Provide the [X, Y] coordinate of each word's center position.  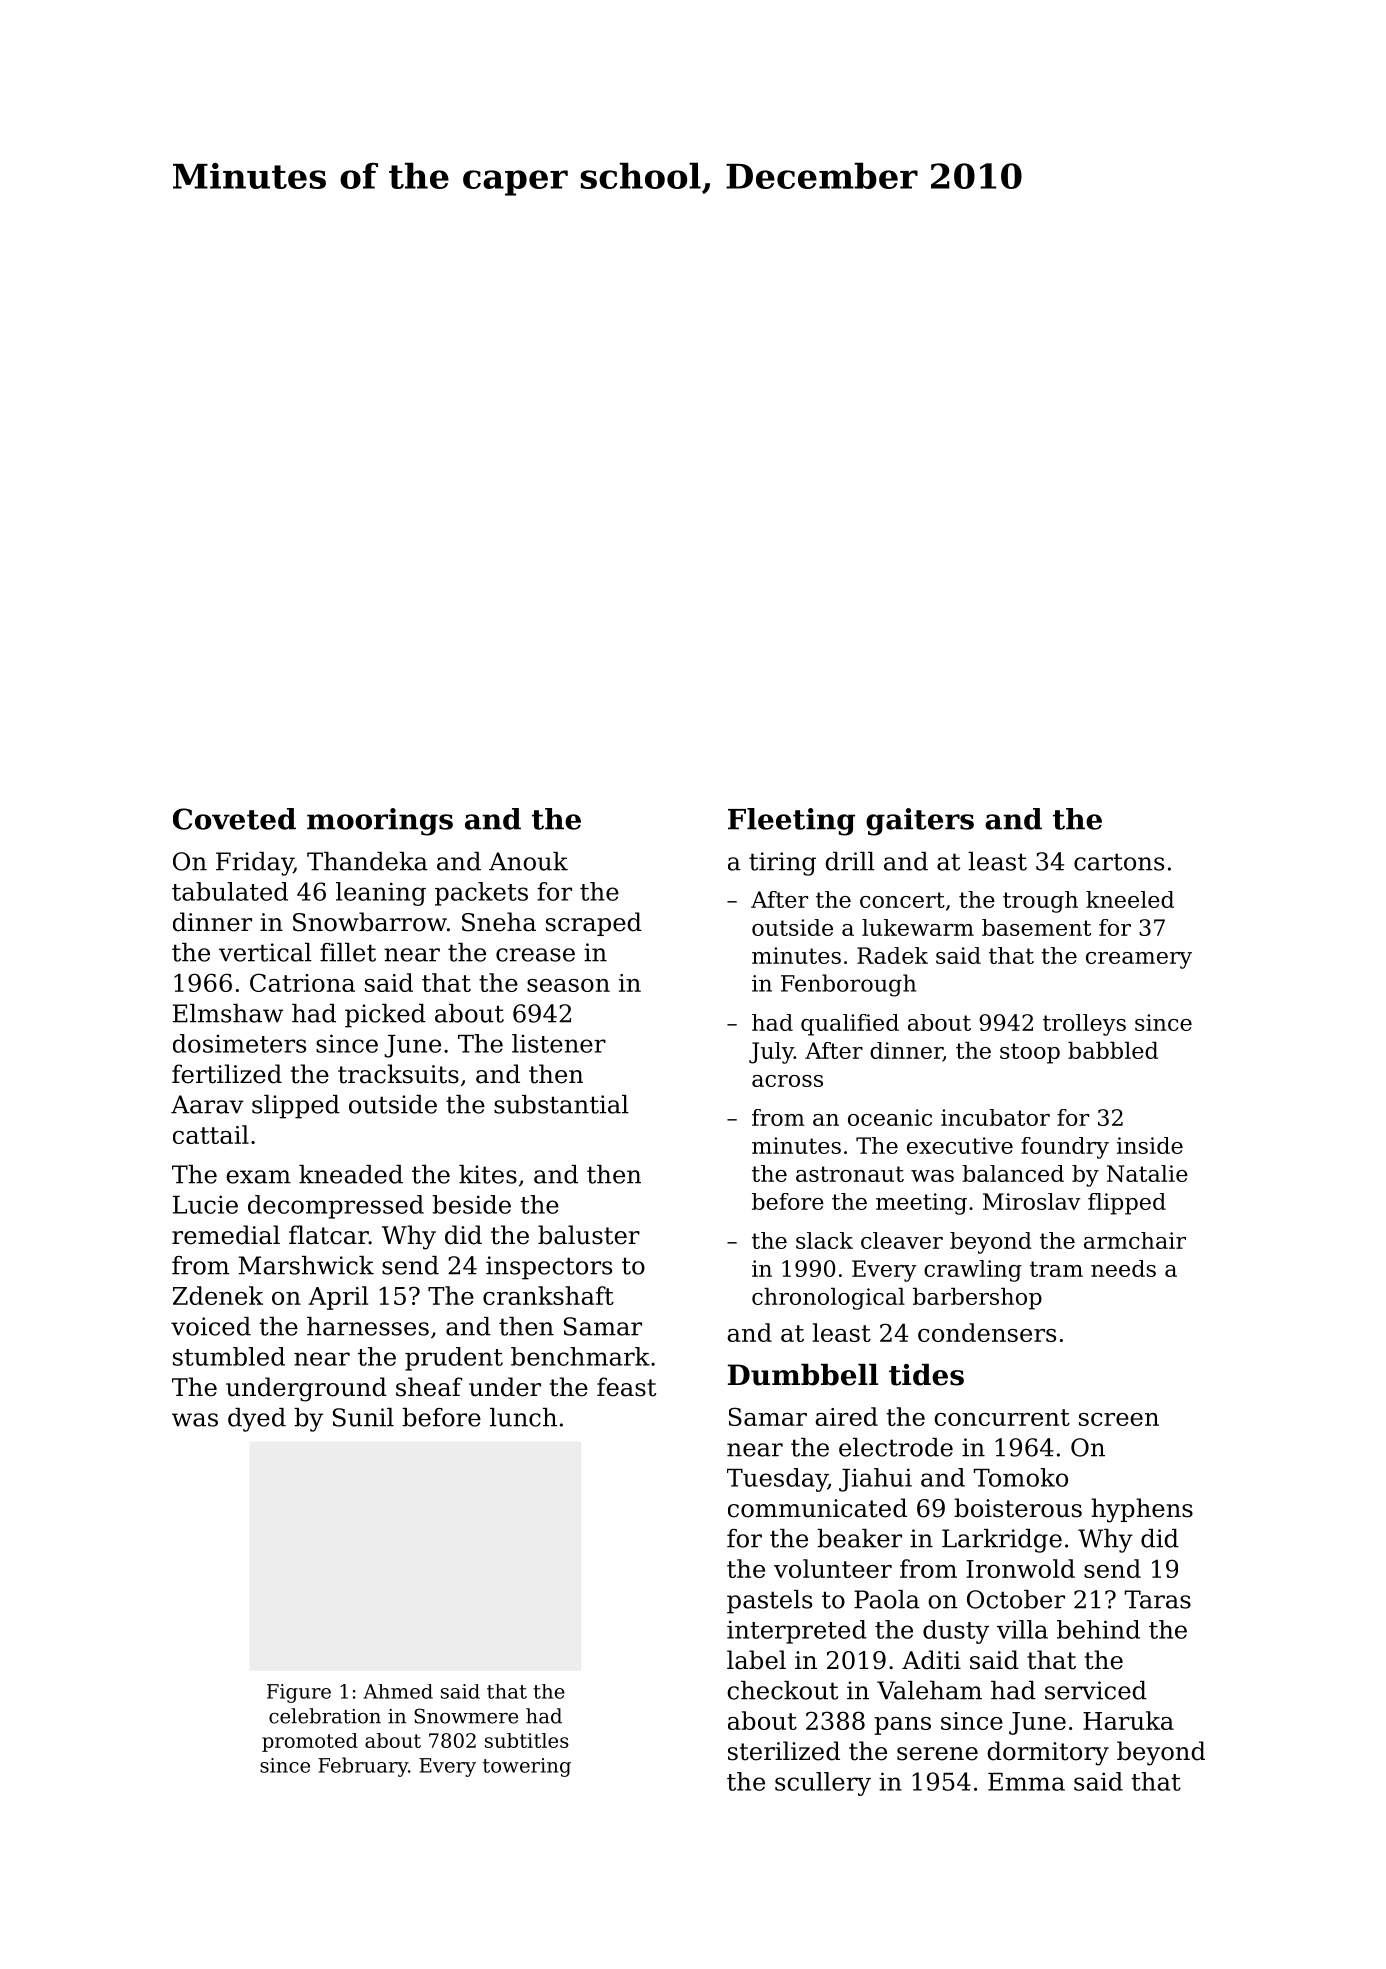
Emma [1026, 1782]
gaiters [920, 822]
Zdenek [218, 1295]
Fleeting [791, 822]
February [363, 1767]
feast [626, 1387]
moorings [380, 822]
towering [527, 1767]
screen [1119, 1419]
